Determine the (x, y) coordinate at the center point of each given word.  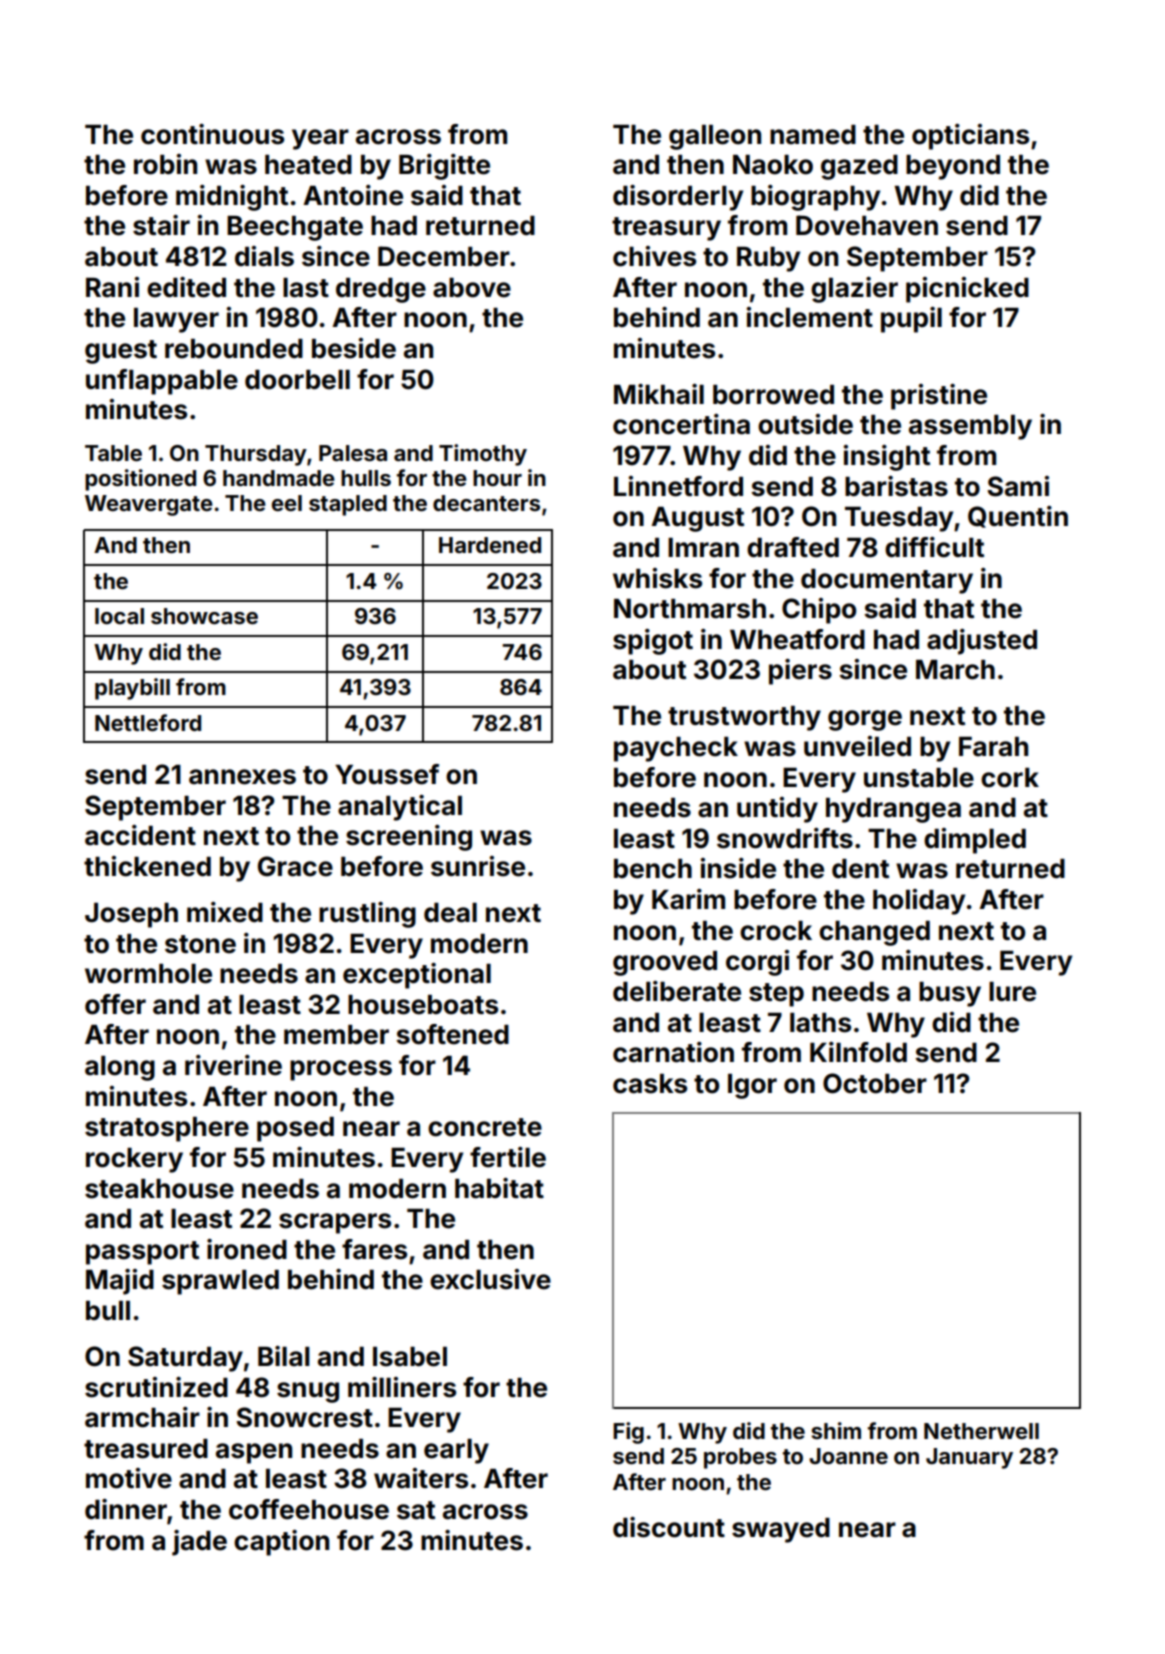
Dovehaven (867, 225)
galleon (715, 137)
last (306, 288)
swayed (781, 1530)
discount (669, 1527)
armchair (142, 1417)
